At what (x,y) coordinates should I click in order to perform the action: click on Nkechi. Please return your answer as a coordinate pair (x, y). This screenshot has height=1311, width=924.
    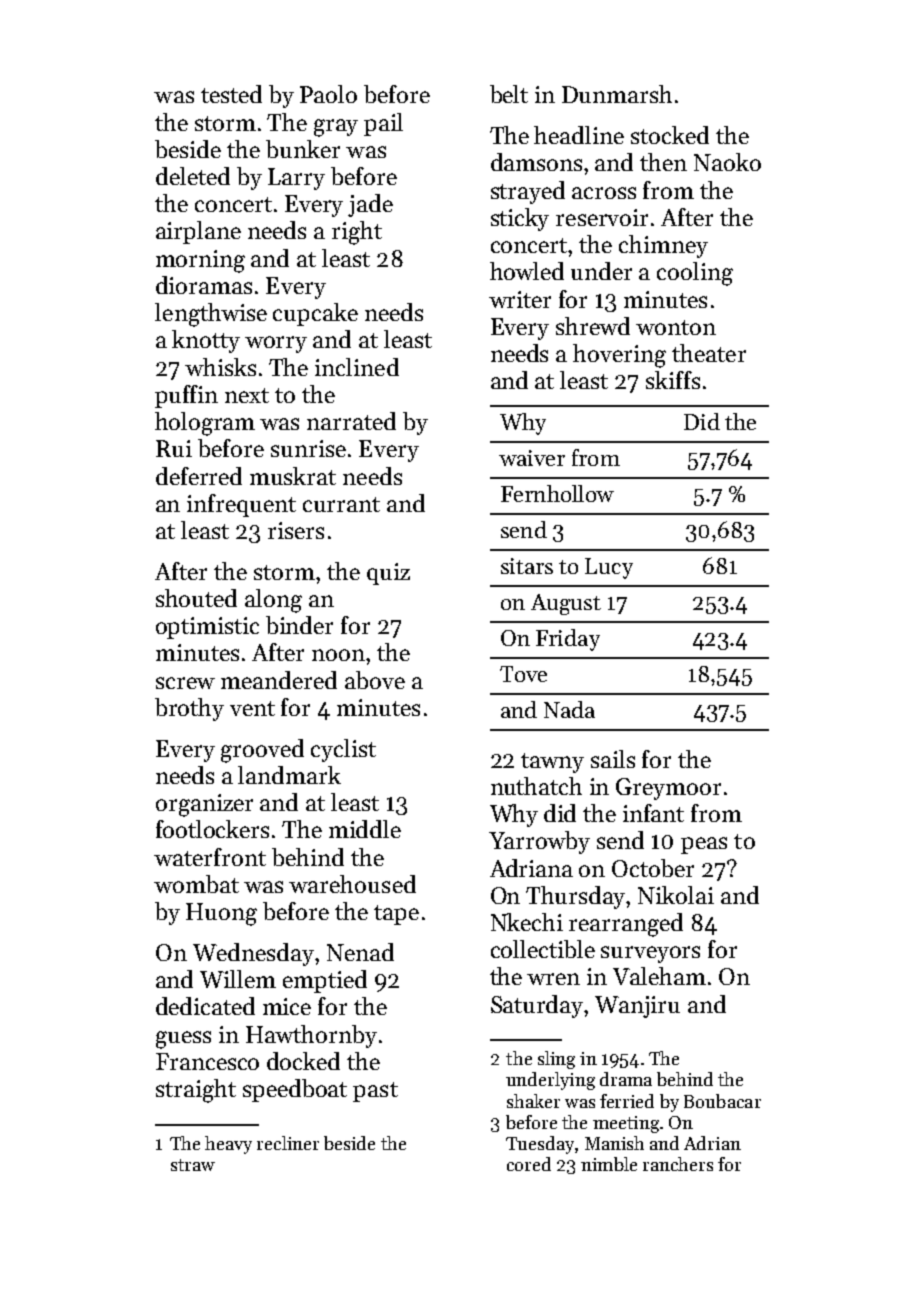
    Looking at the image, I should click on (527, 922).
